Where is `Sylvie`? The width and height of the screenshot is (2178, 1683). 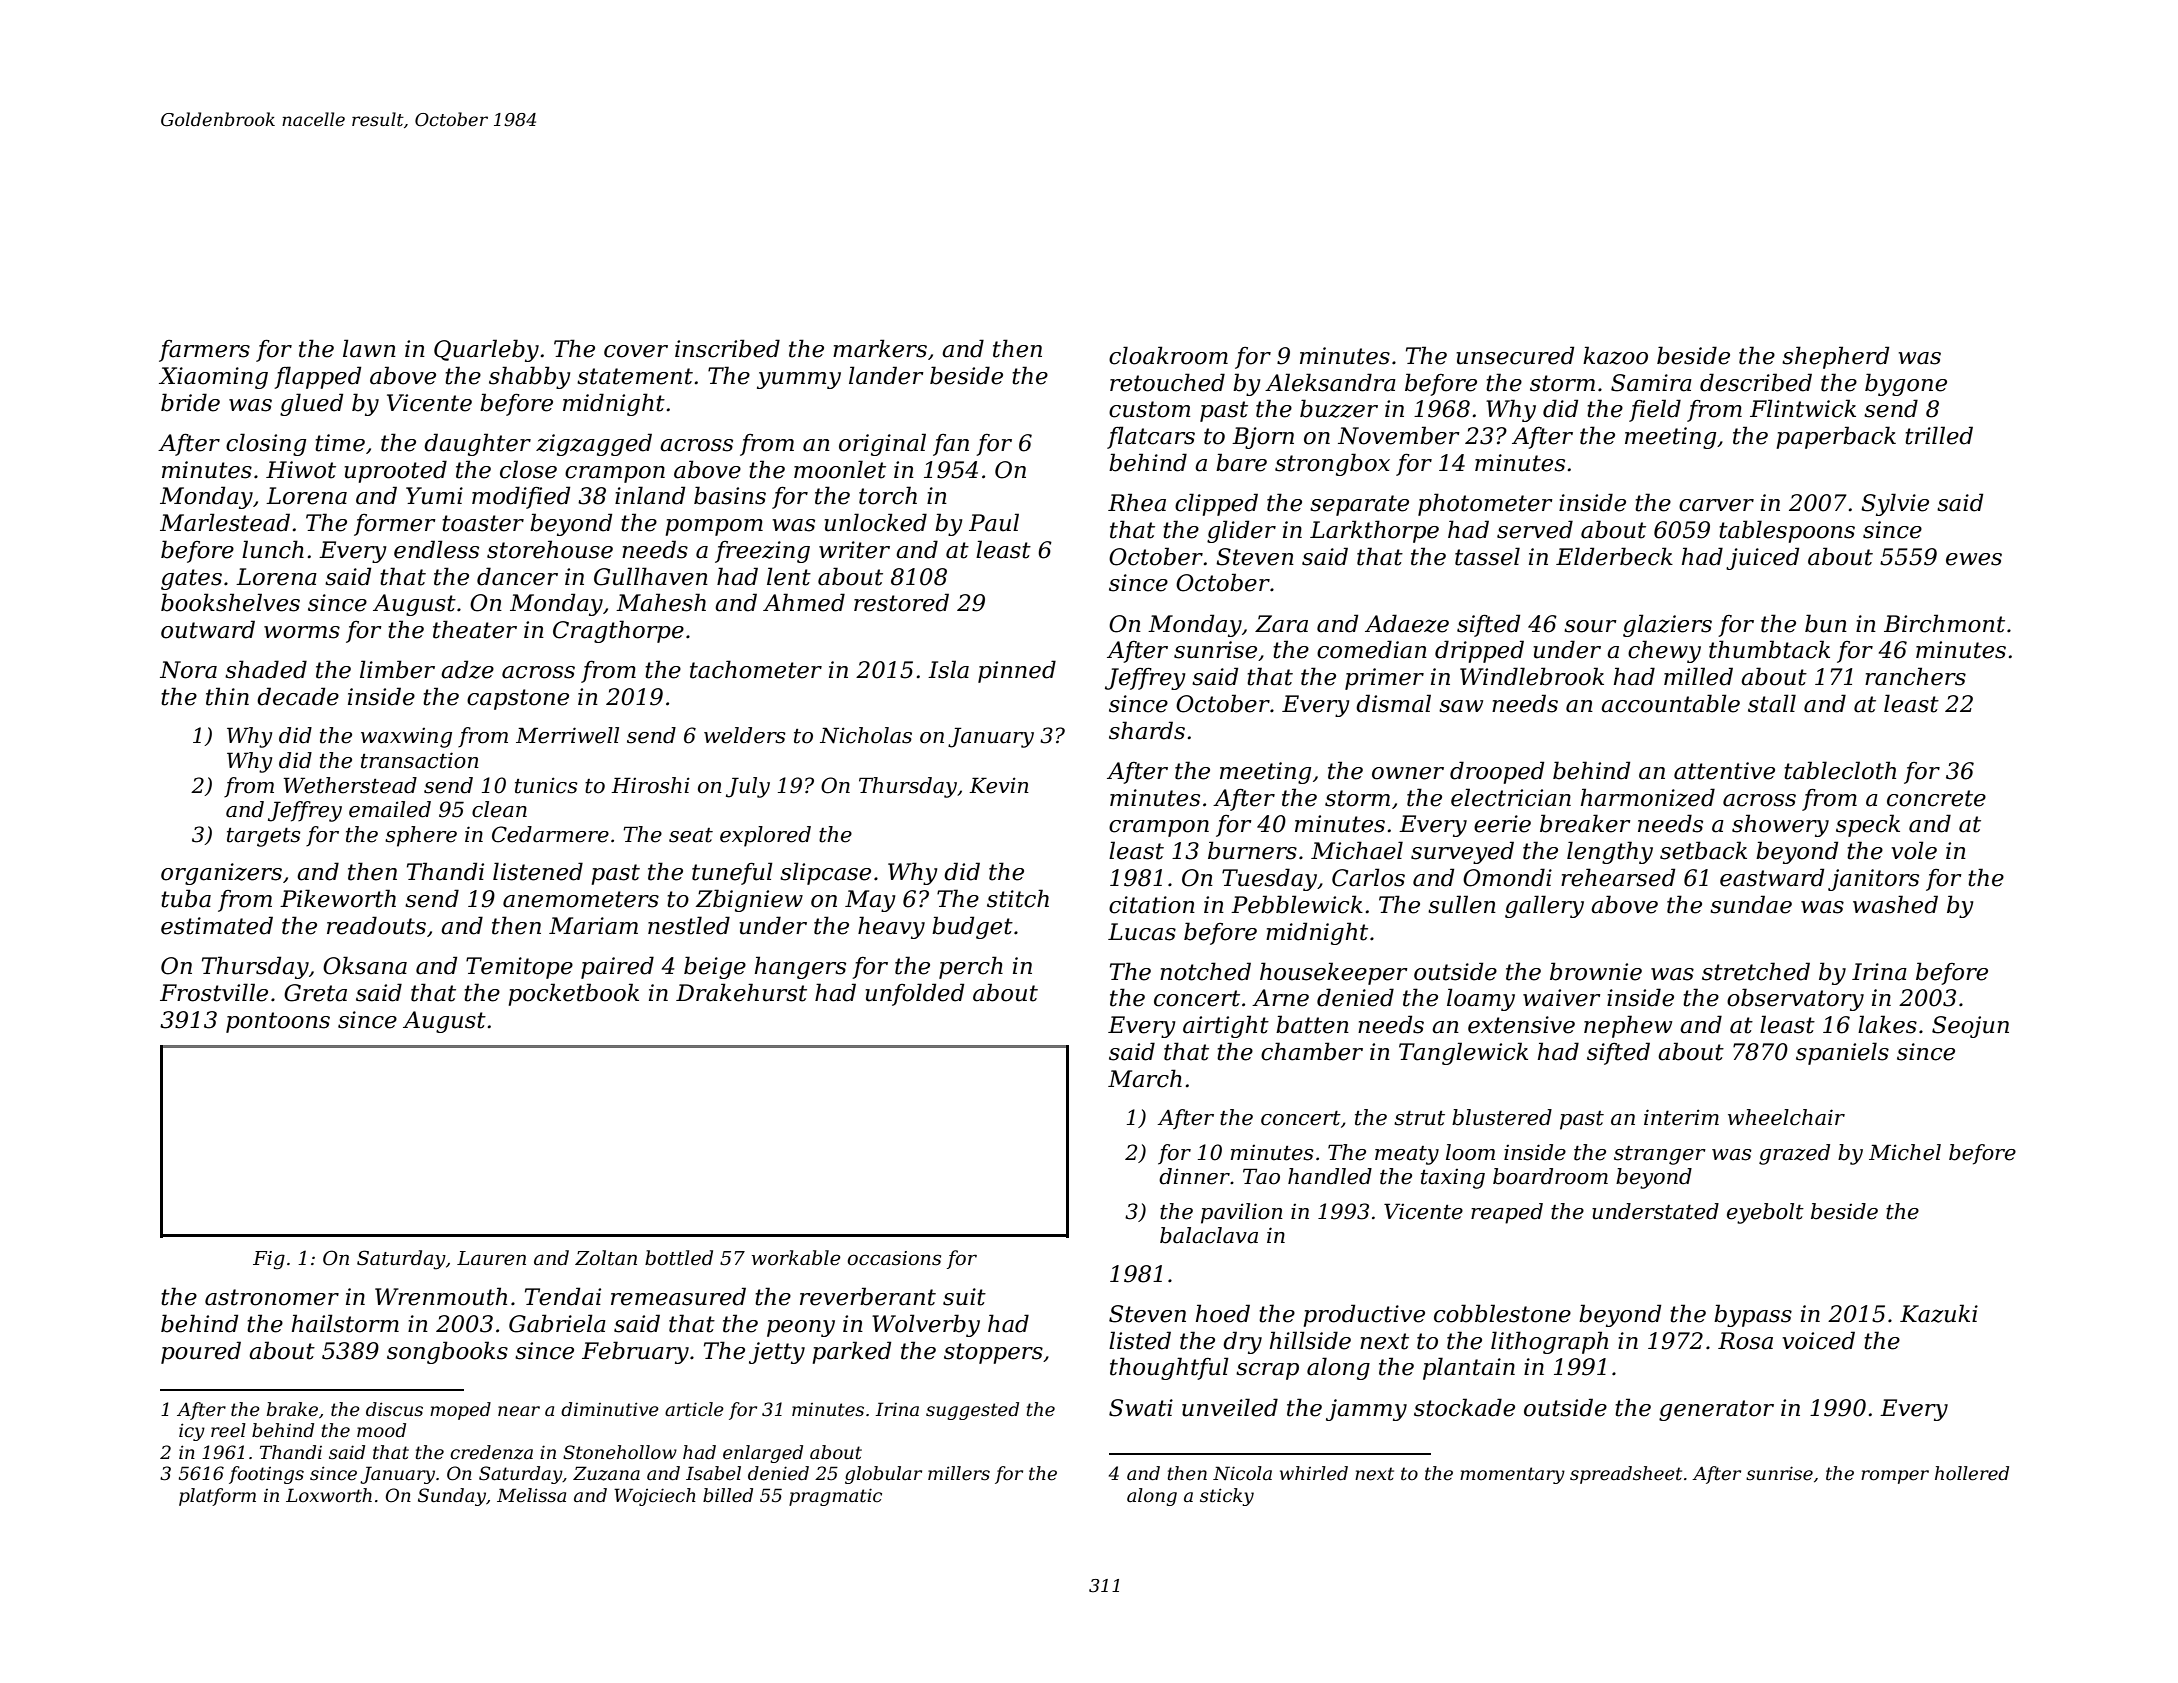
Sylvie is located at coordinates (1895, 504).
